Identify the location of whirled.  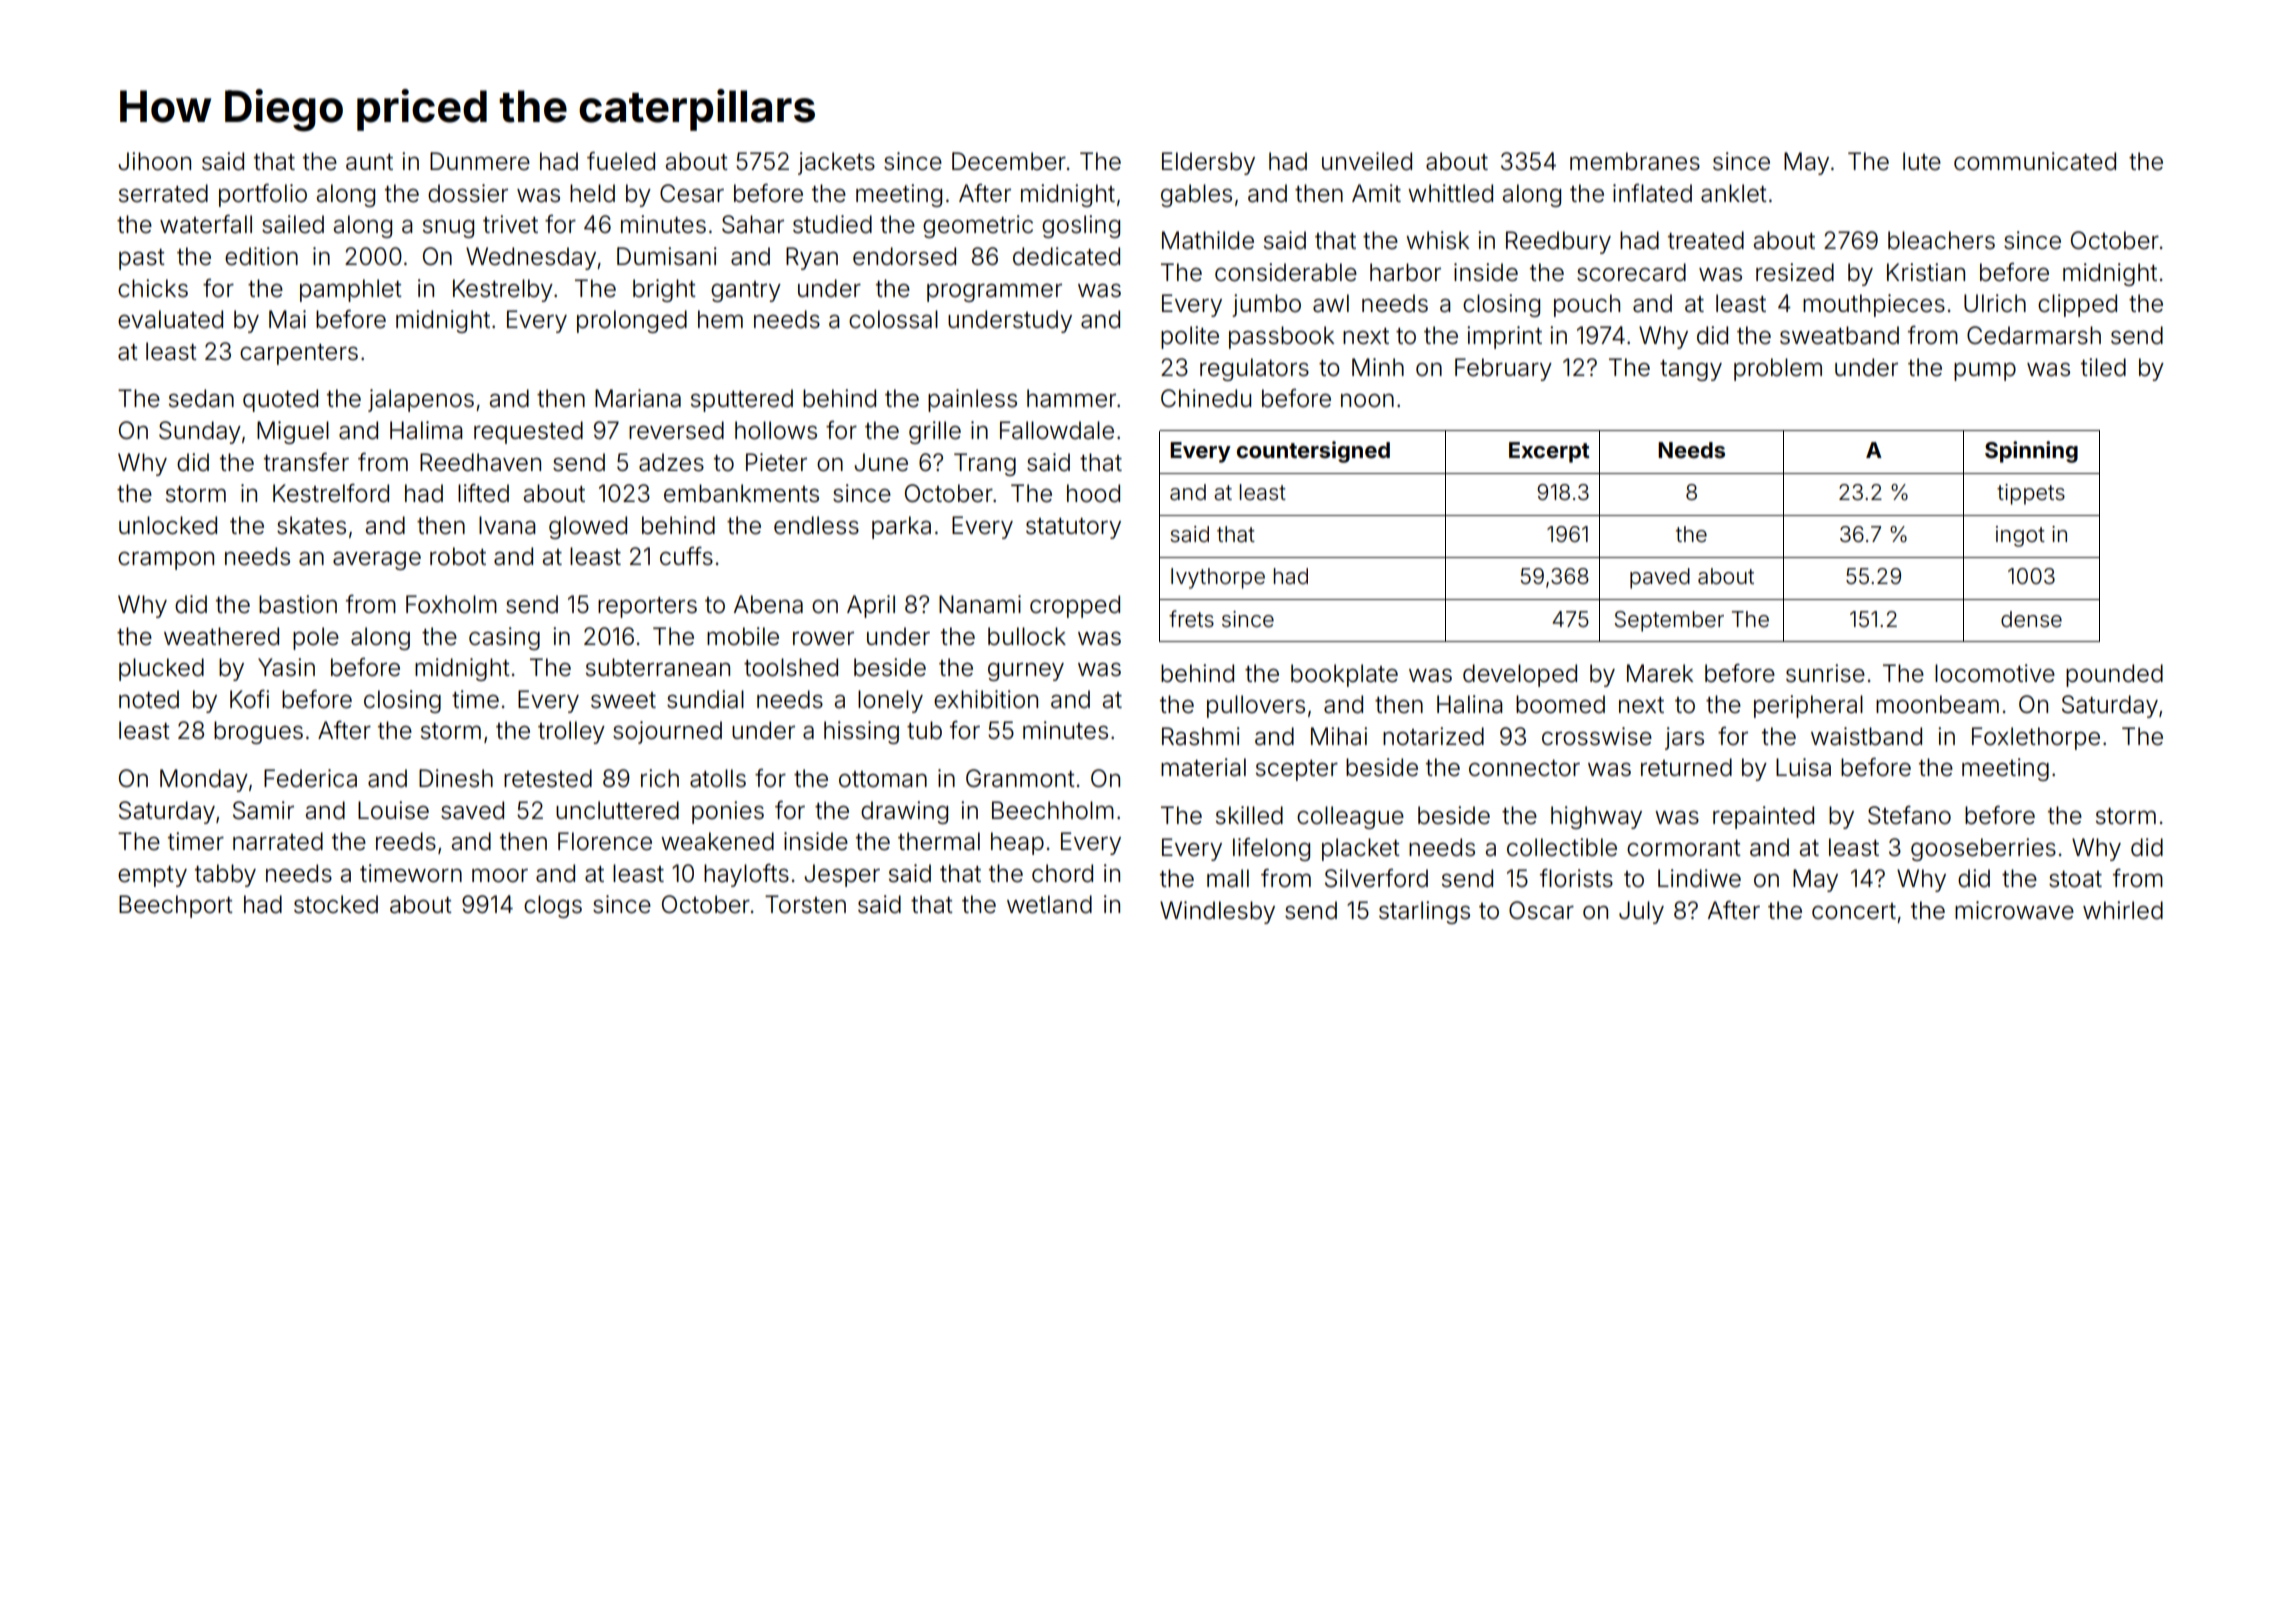
(2123, 910).
